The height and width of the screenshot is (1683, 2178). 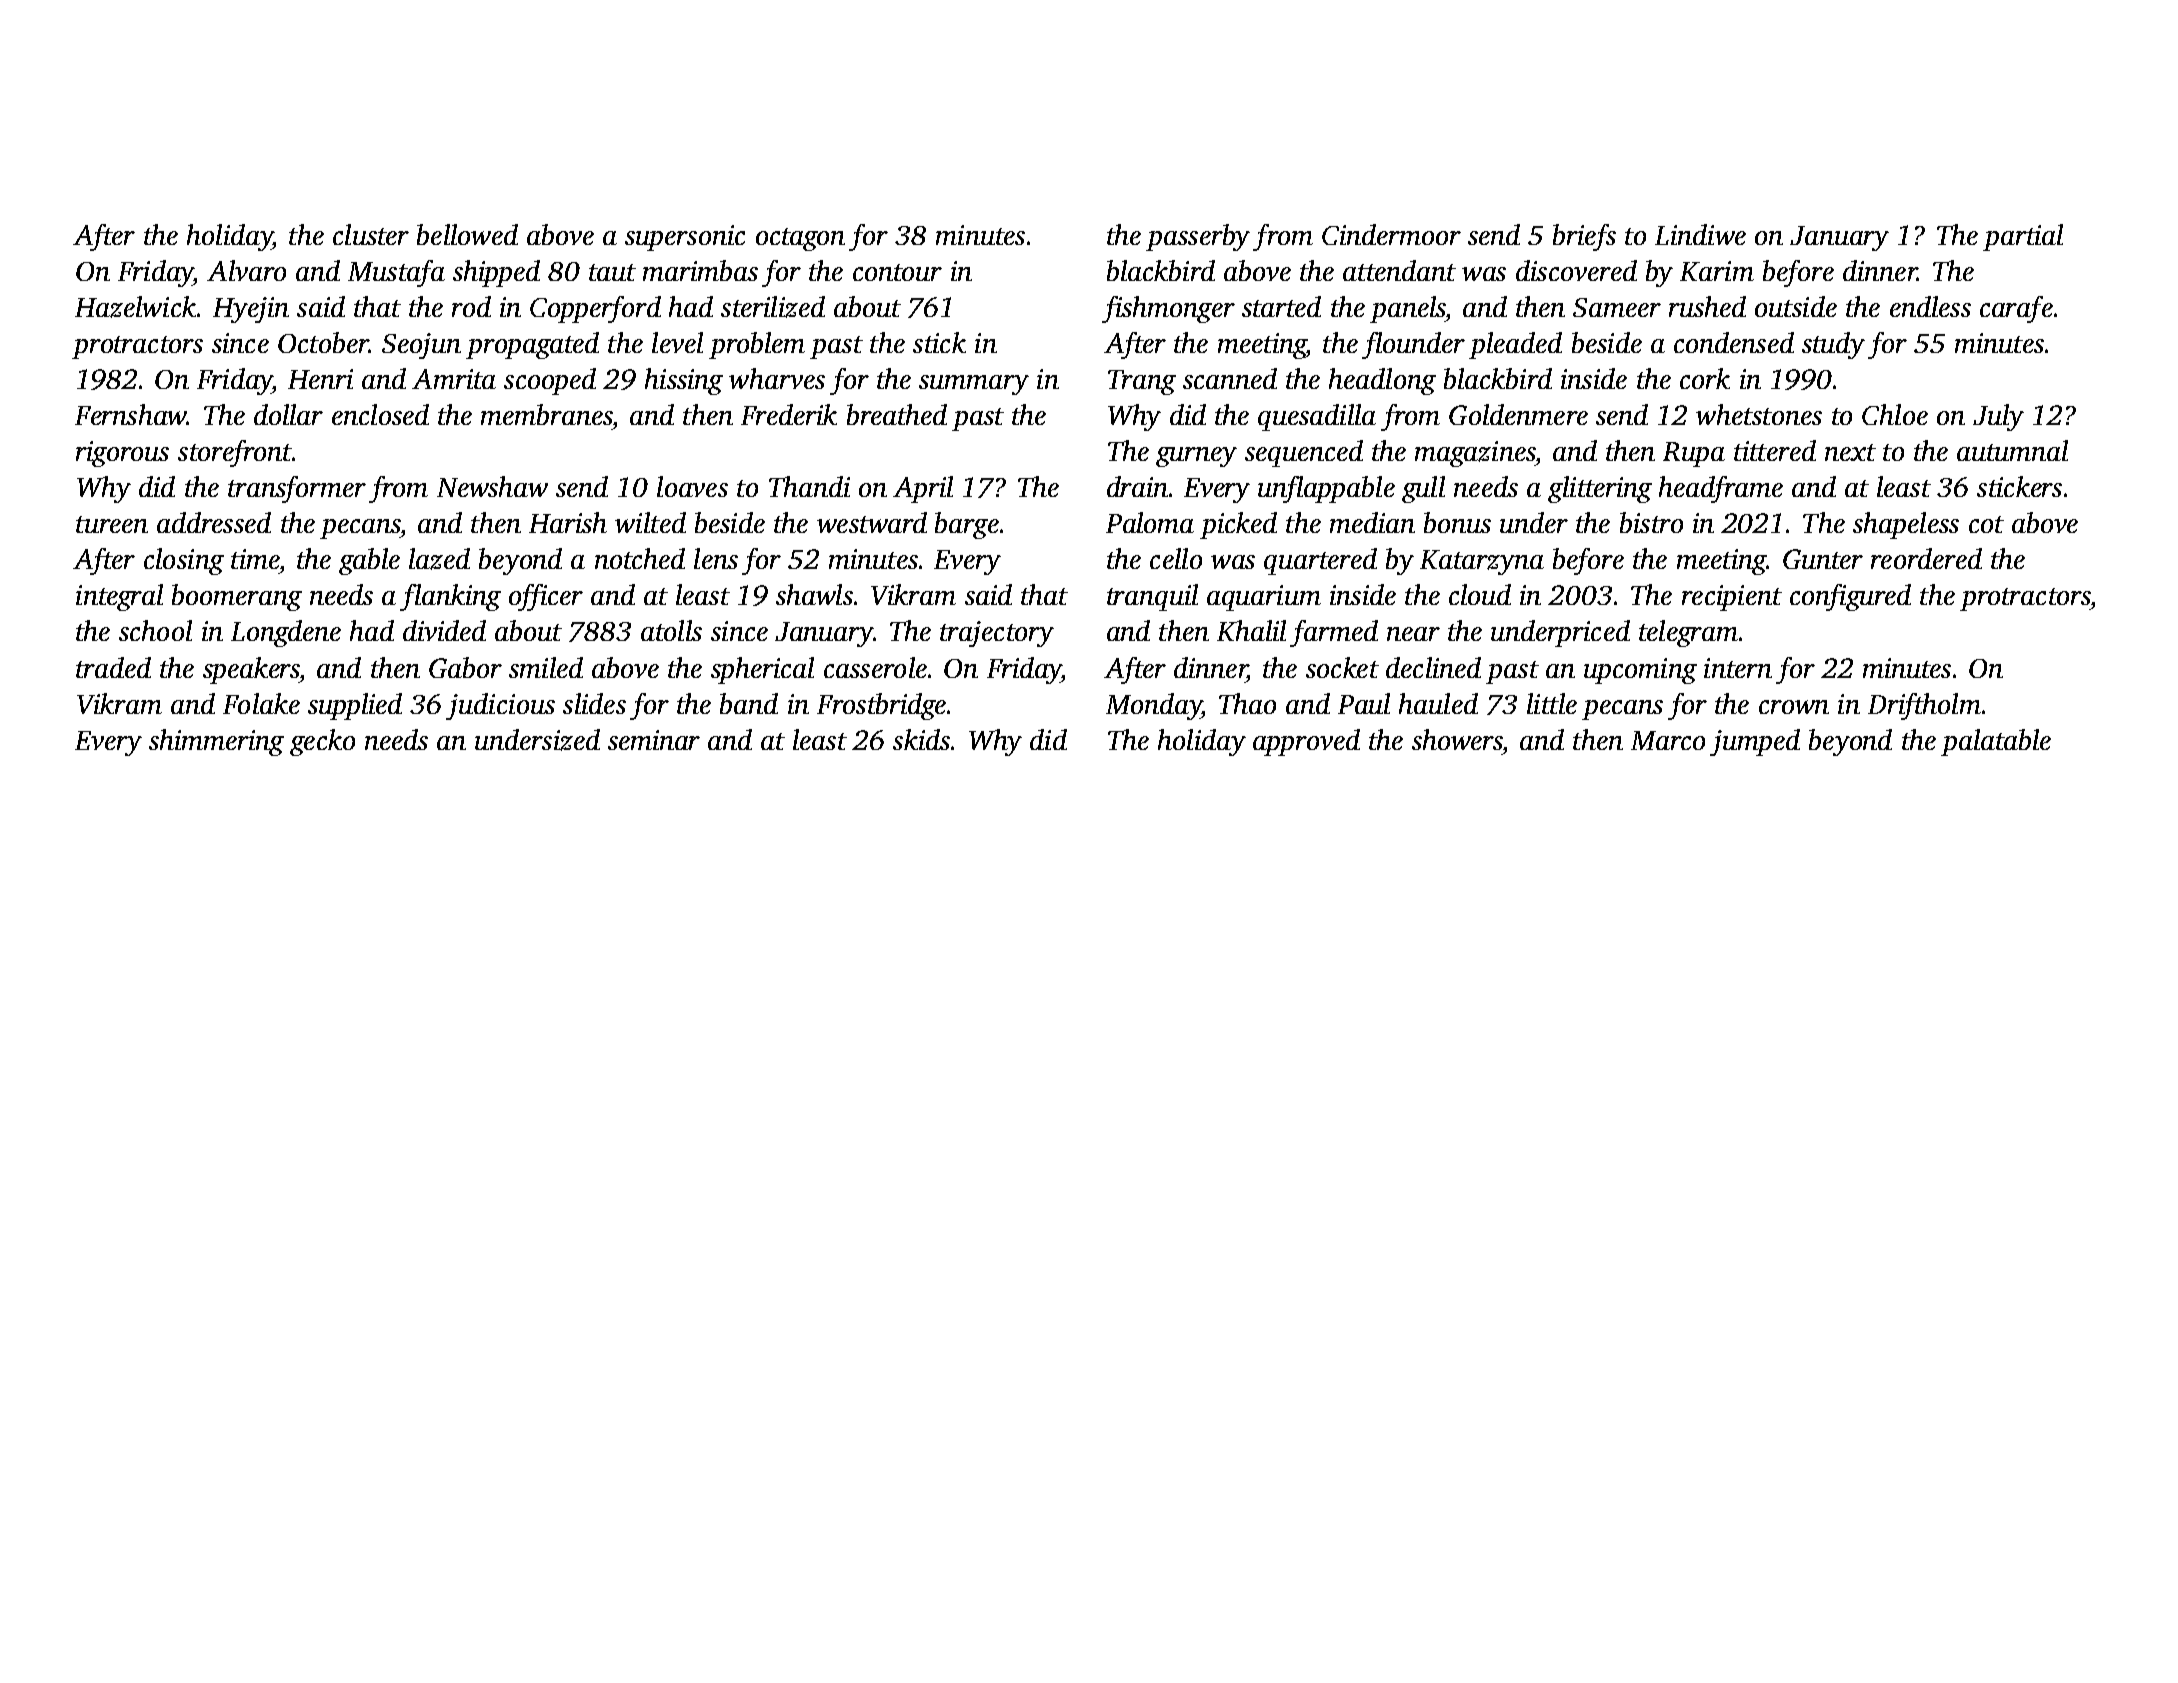 What do you see at coordinates (1986, 524) in the screenshot?
I see `cot` at bounding box center [1986, 524].
